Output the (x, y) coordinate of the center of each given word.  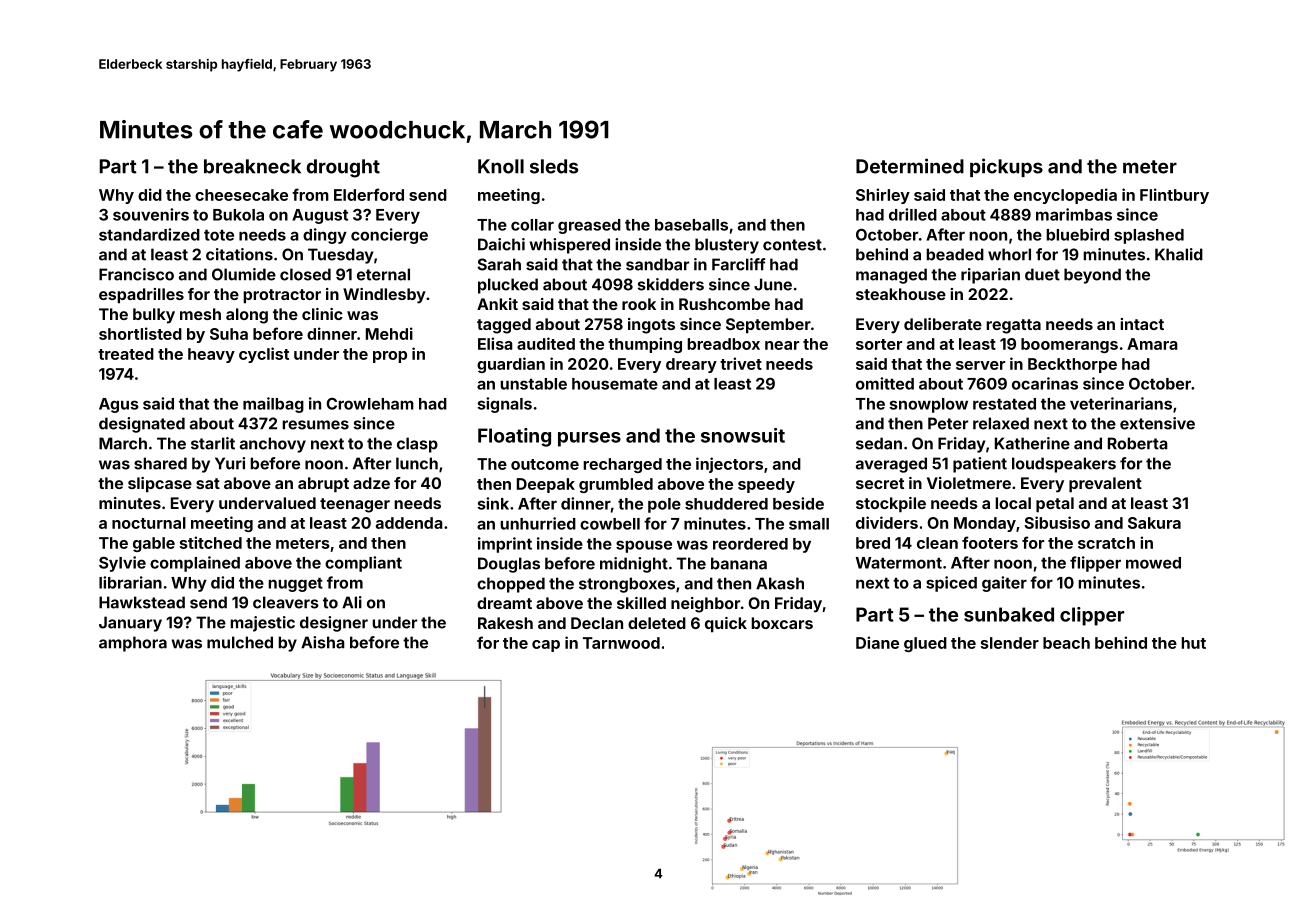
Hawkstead (142, 602)
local (1013, 503)
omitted (885, 383)
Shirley (883, 196)
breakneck (252, 166)
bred (873, 543)
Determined (910, 166)
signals (505, 405)
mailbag (273, 405)
